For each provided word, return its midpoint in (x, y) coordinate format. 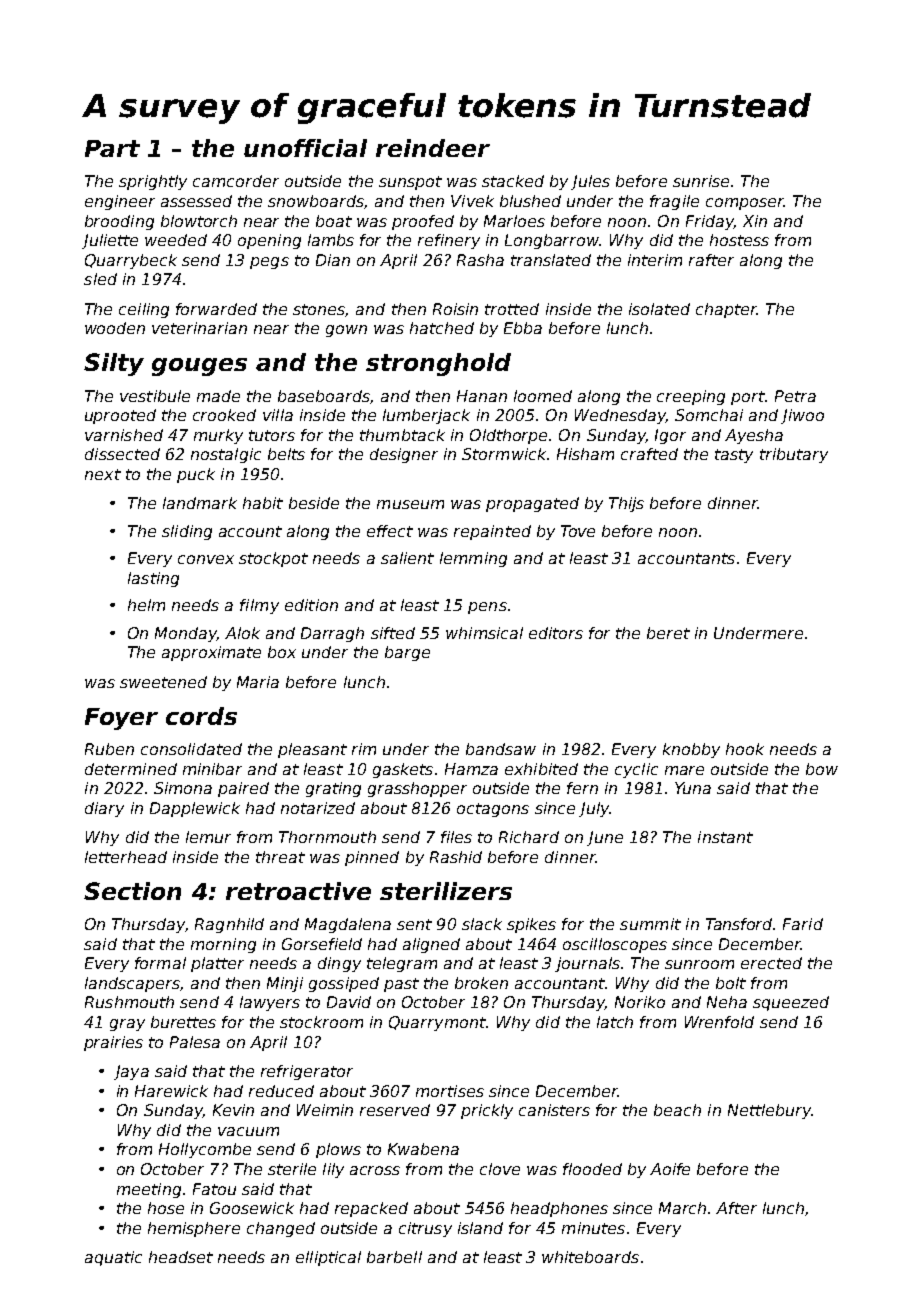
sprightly (153, 182)
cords (201, 716)
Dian (333, 260)
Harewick (171, 1091)
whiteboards (590, 1257)
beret (668, 633)
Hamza (471, 769)
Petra (795, 396)
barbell (394, 1257)
